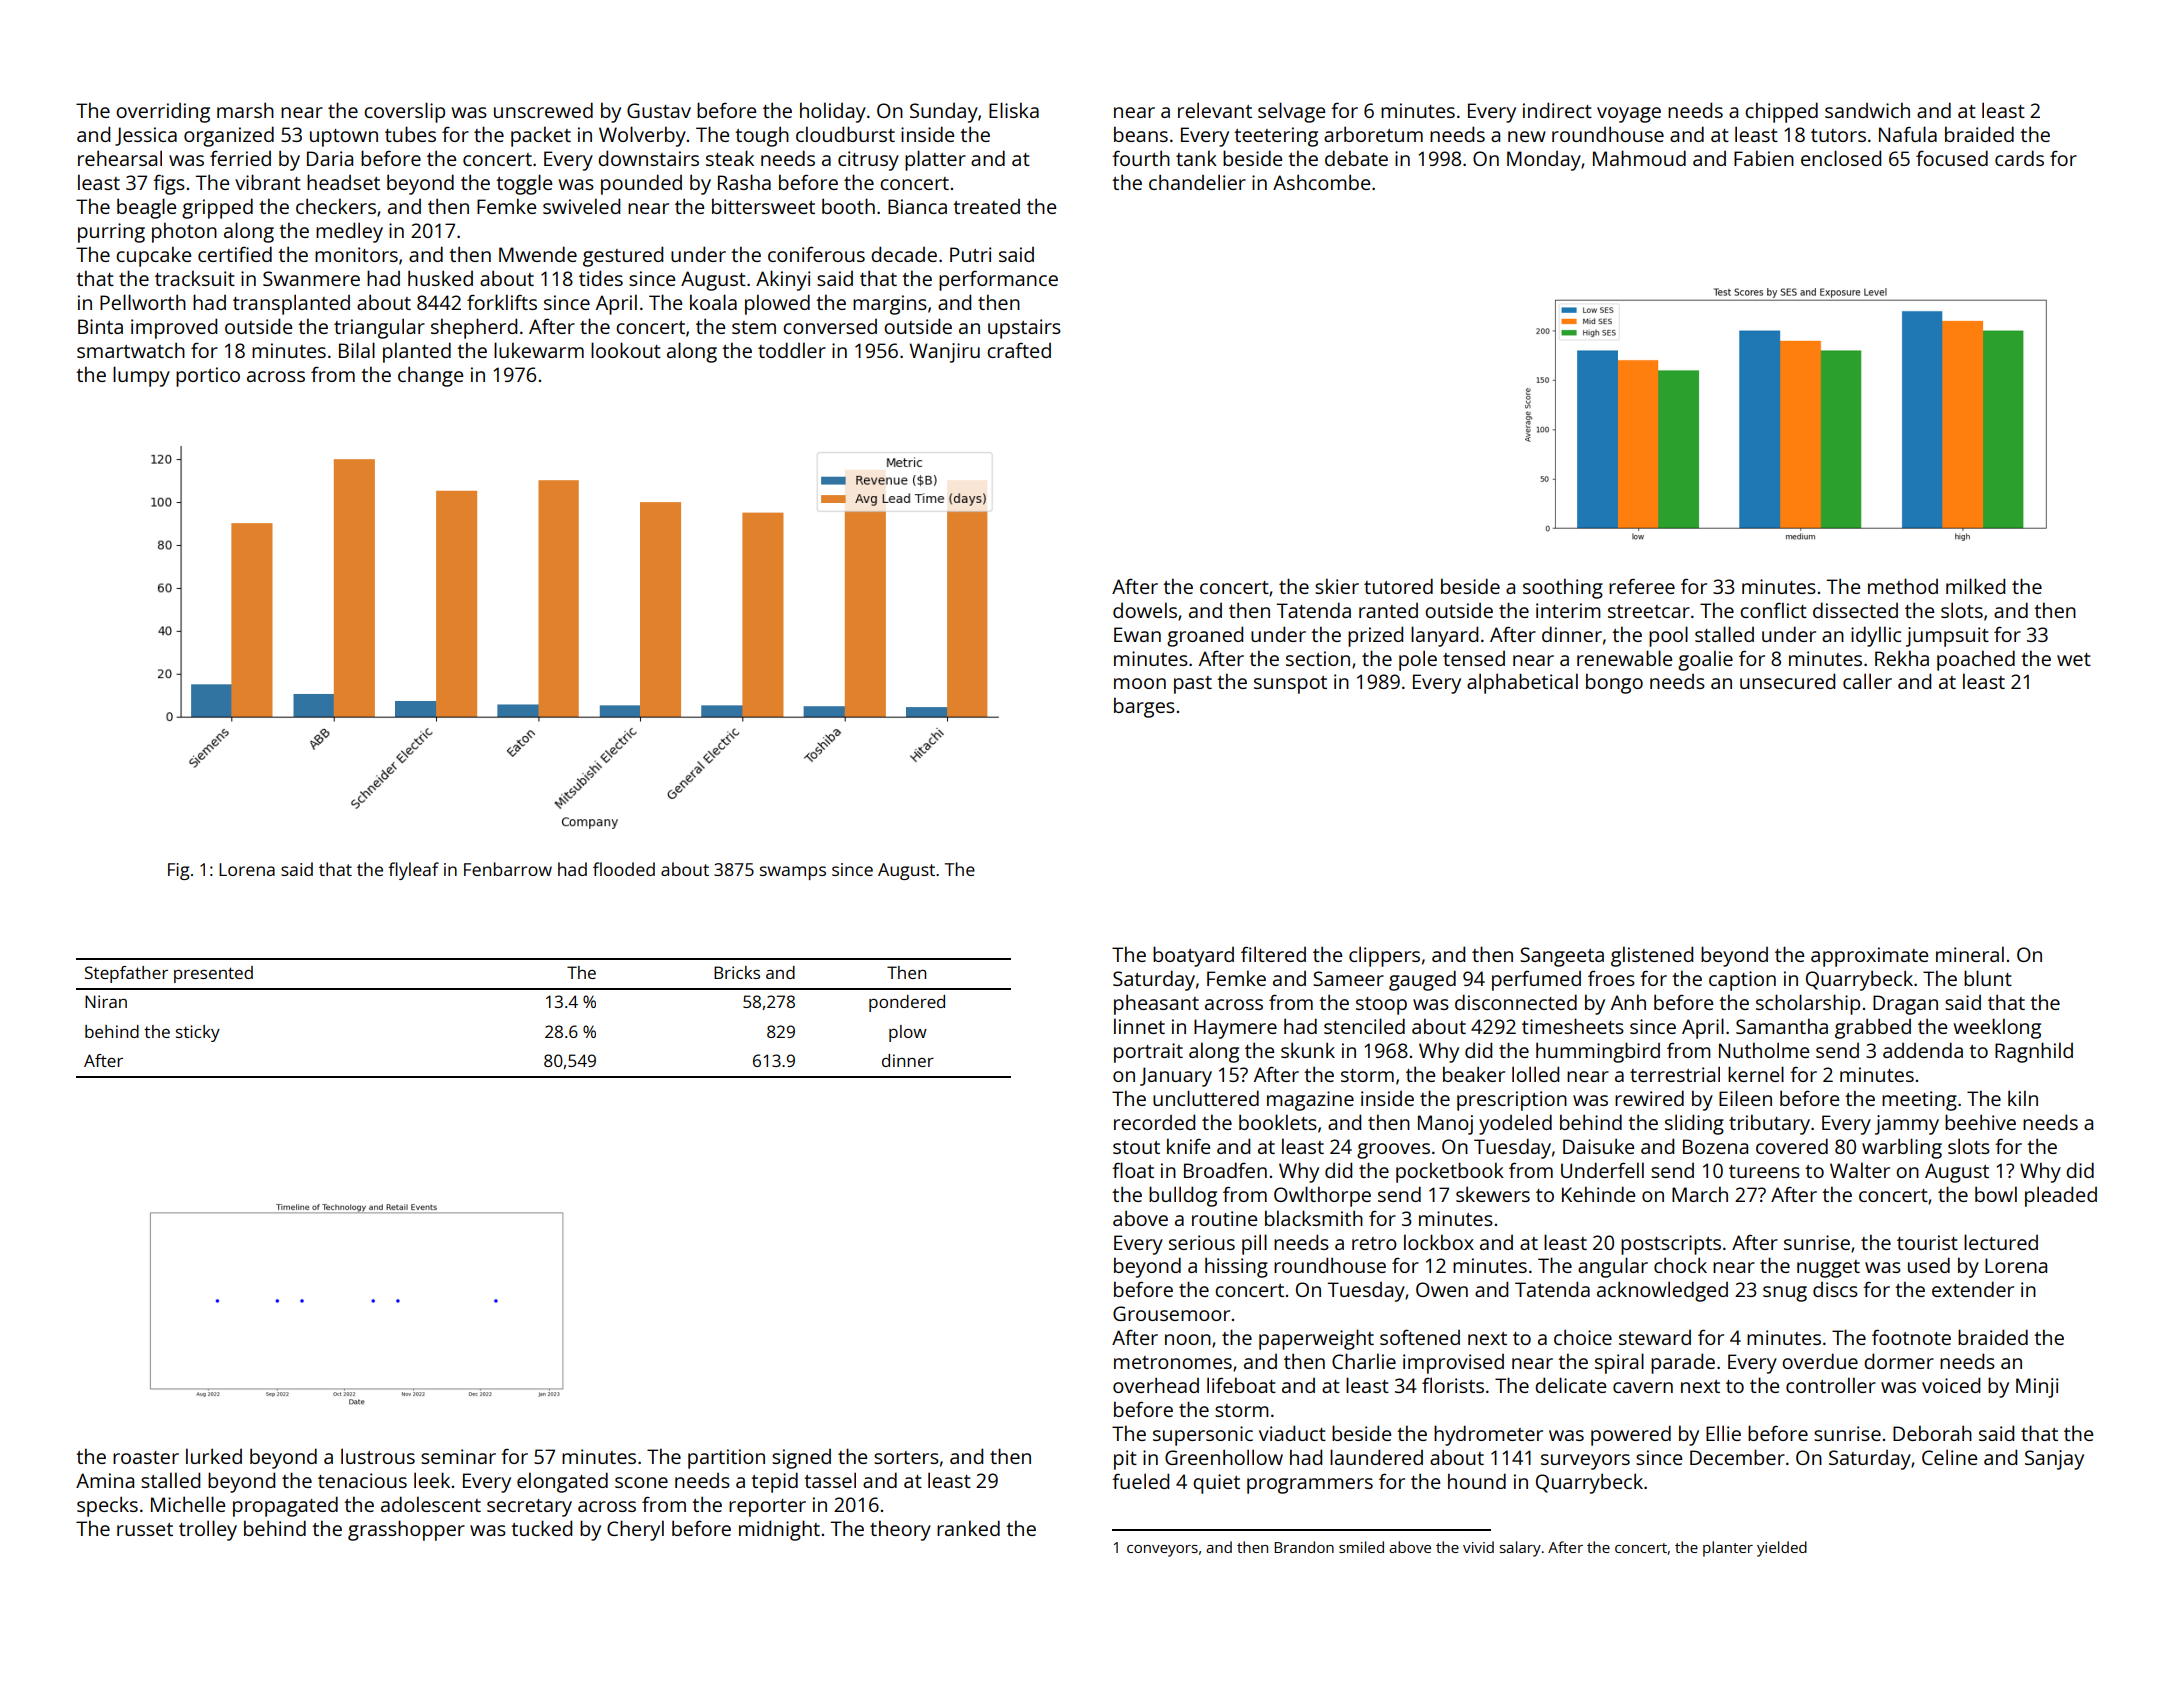  I want to click on terrestrial, so click(1675, 1074).
